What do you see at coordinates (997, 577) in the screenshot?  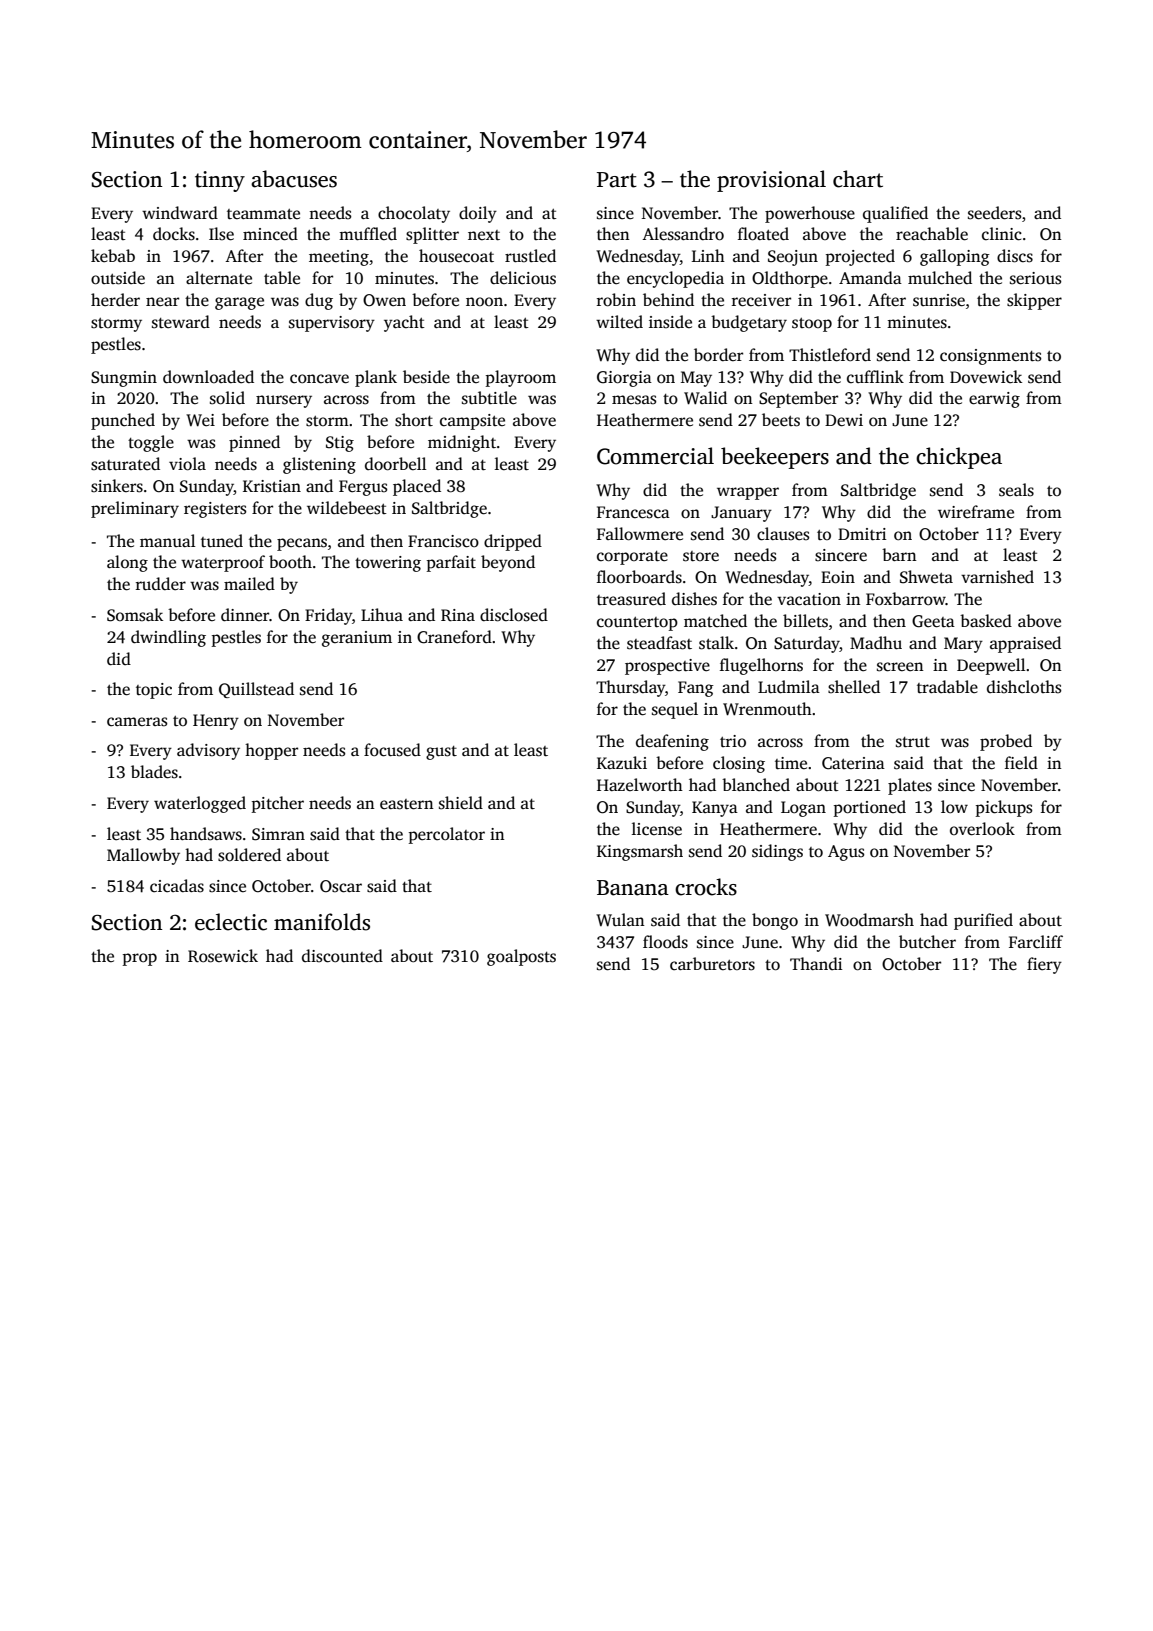 I see `varnished` at bounding box center [997, 577].
